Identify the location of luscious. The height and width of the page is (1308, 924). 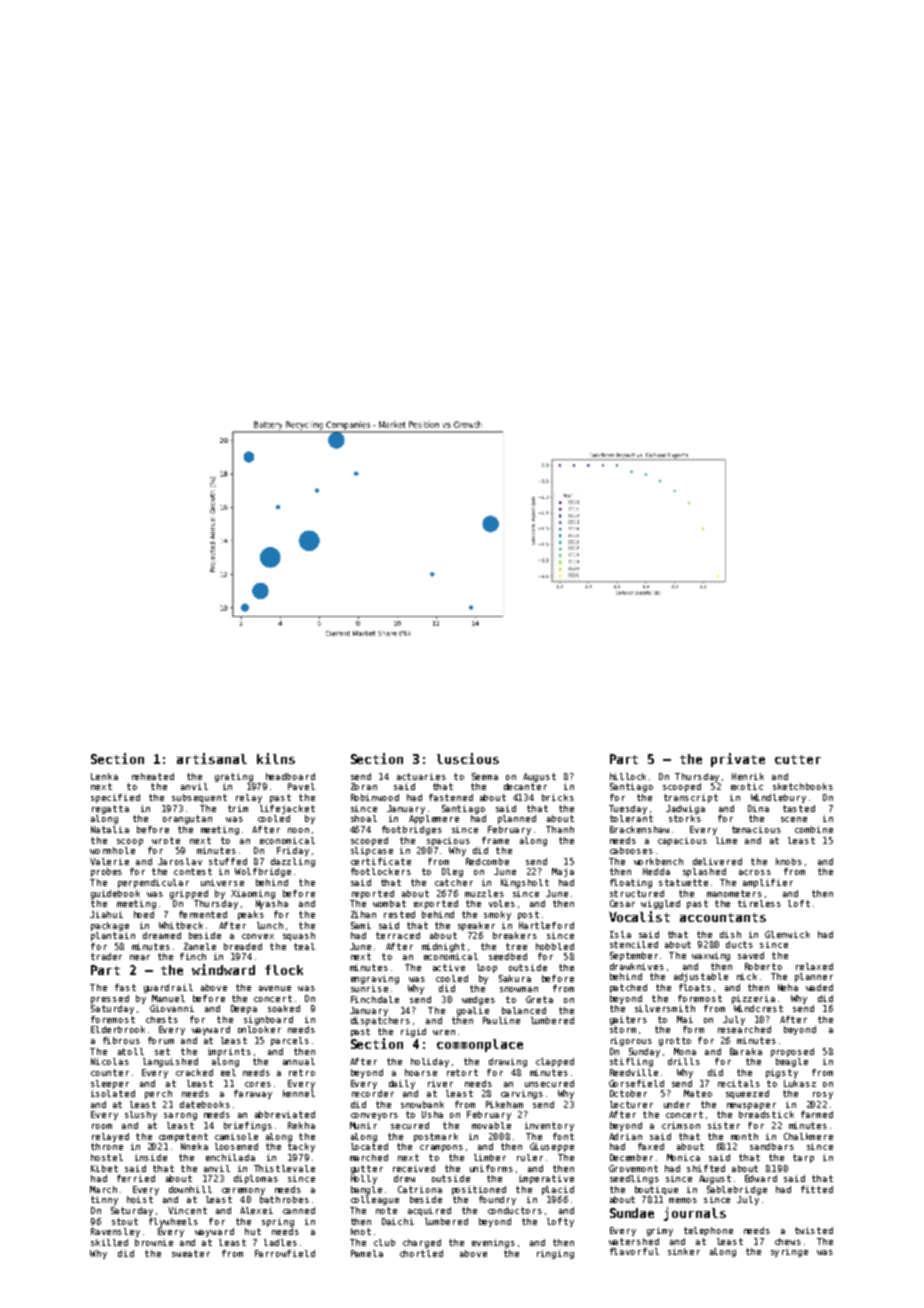
(468, 758).
